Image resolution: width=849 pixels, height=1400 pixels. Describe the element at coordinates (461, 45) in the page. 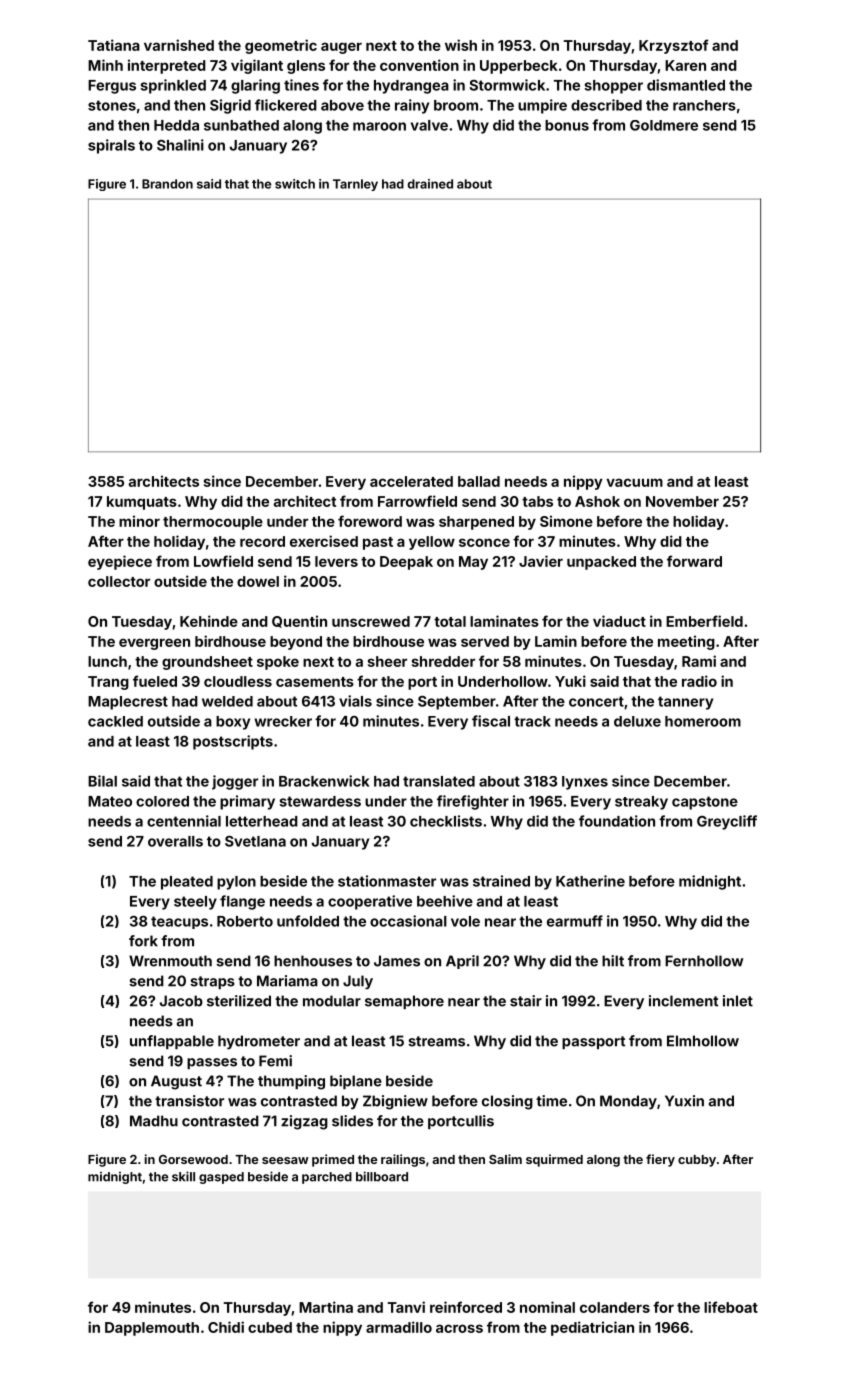

I see `wish` at that location.
